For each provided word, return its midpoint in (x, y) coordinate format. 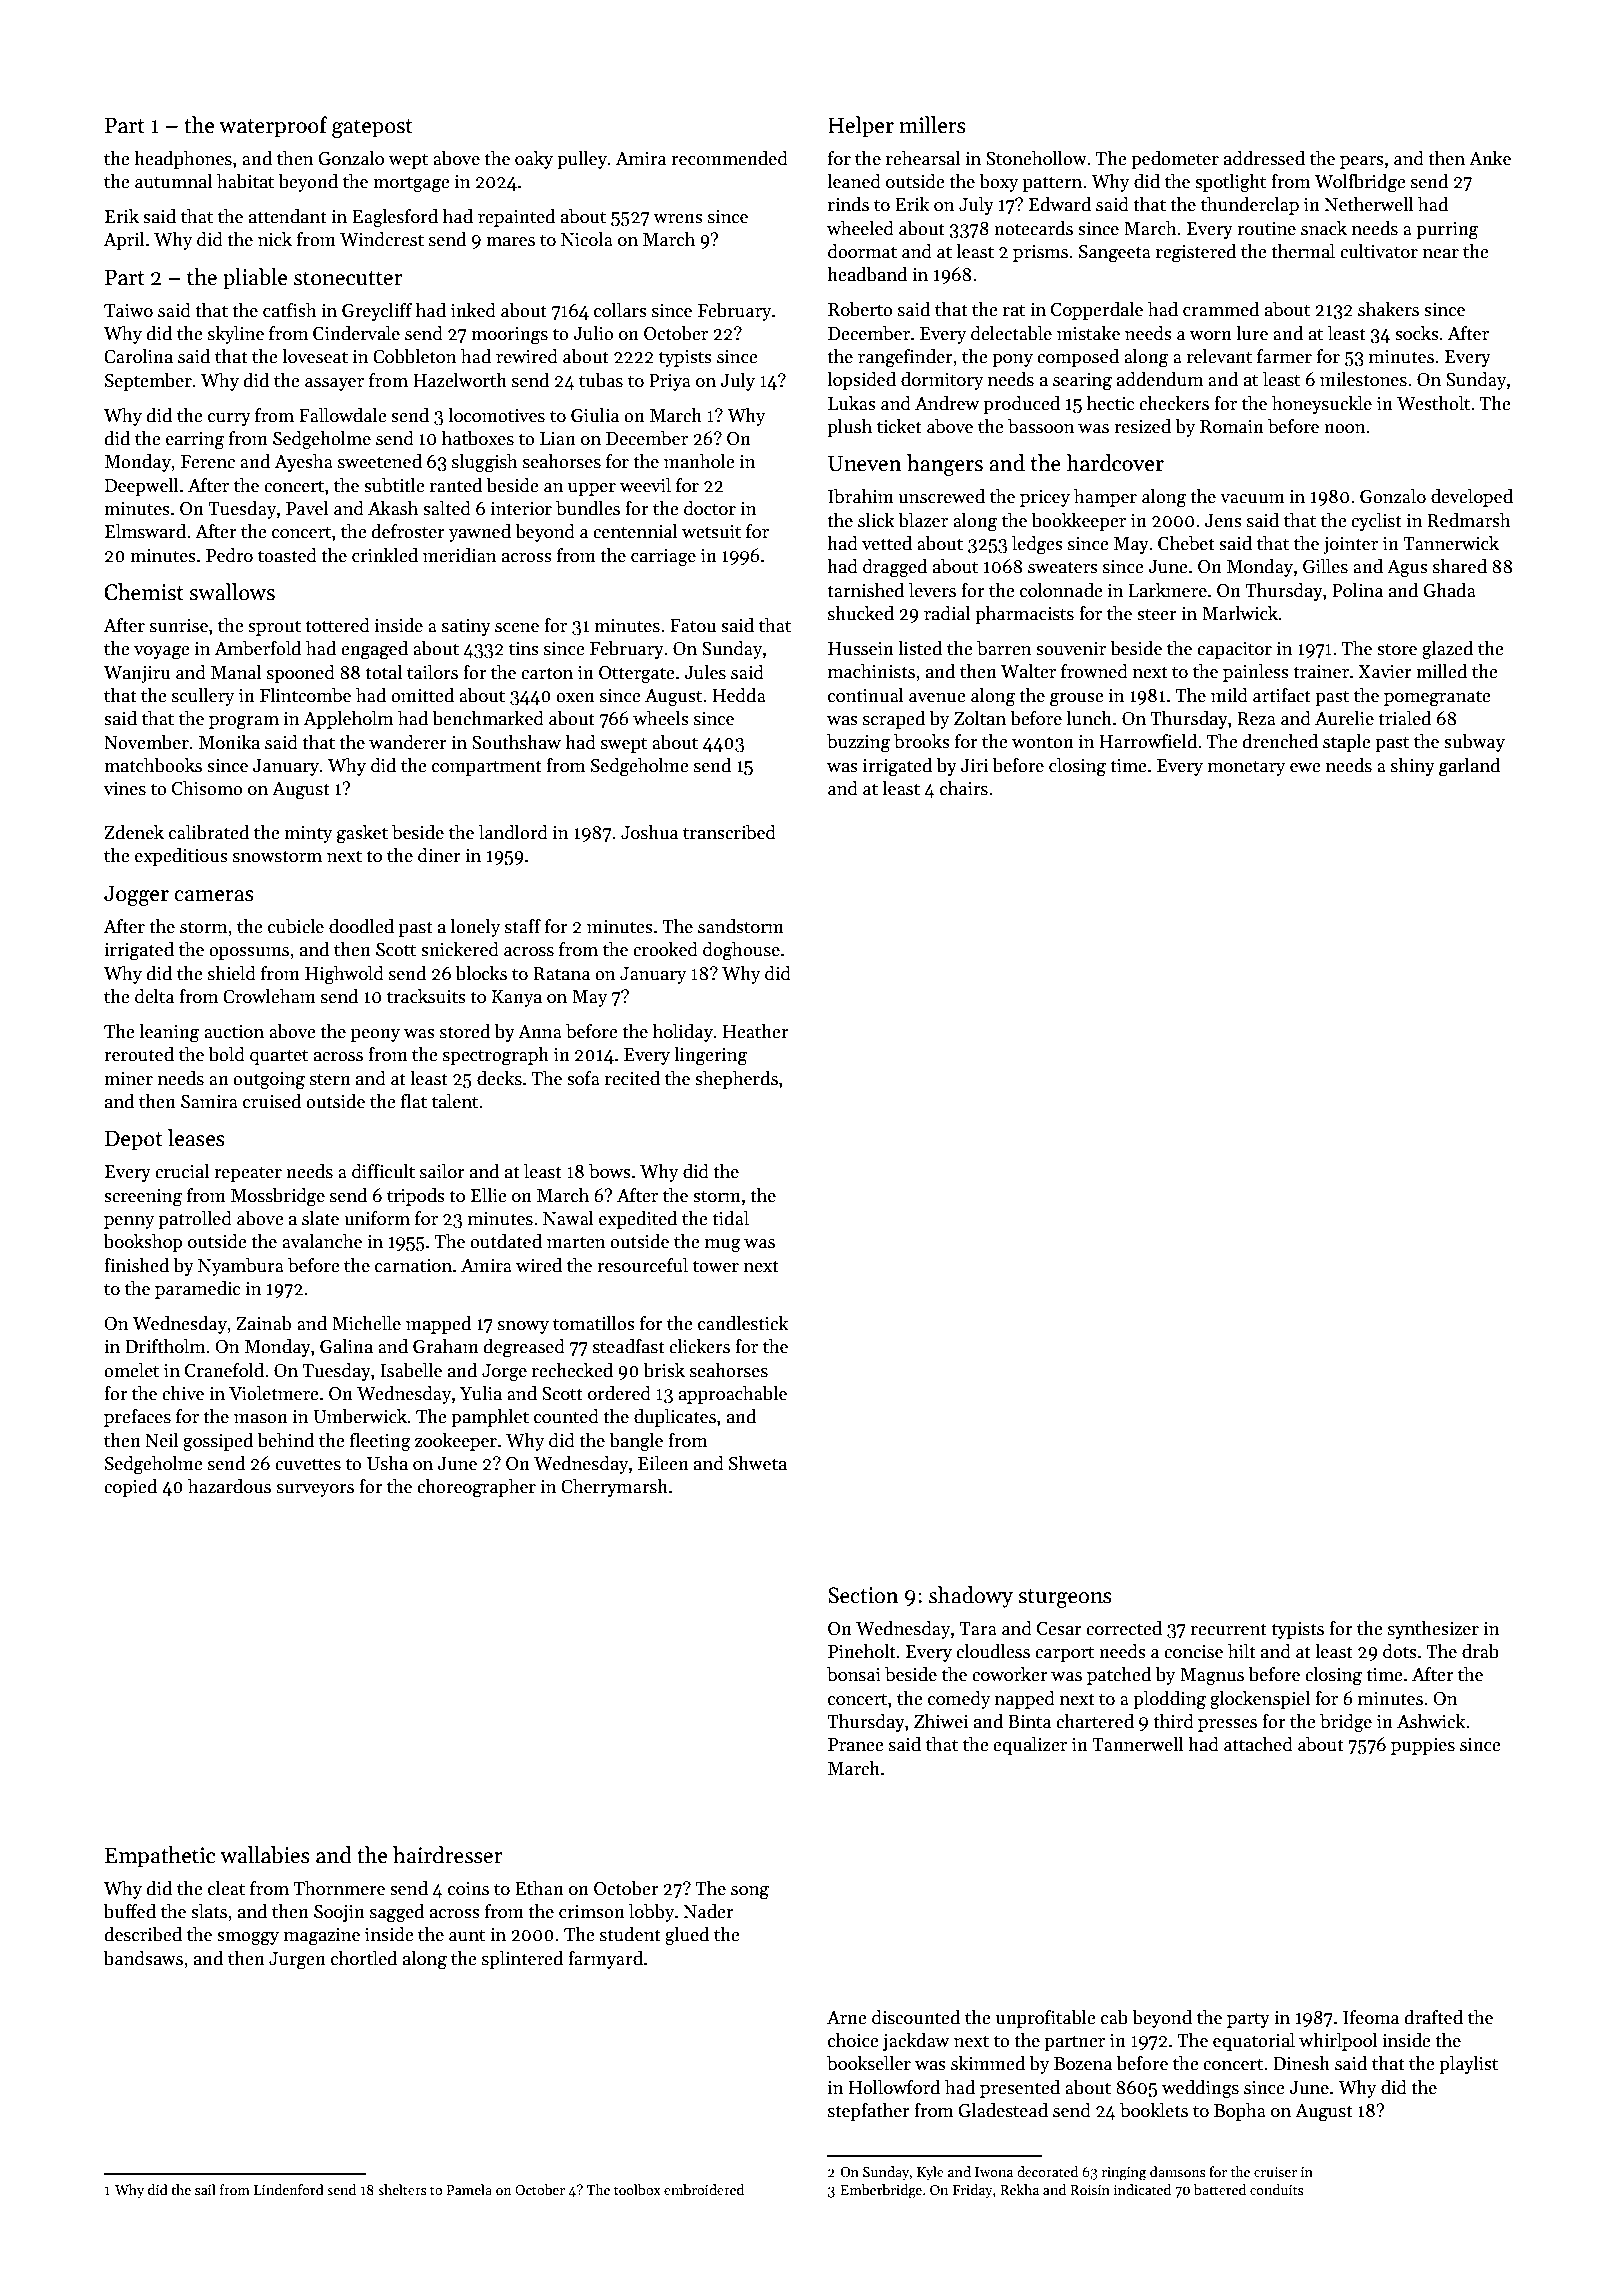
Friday (973, 2191)
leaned (854, 181)
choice (853, 2040)
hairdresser (448, 1855)
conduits (1277, 2189)
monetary (1246, 768)
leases (196, 1138)
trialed (1404, 718)
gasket (362, 834)
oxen (575, 698)
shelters (402, 2189)
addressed (1264, 158)
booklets (1154, 2110)
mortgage (411, 184)
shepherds (736, 1080)
